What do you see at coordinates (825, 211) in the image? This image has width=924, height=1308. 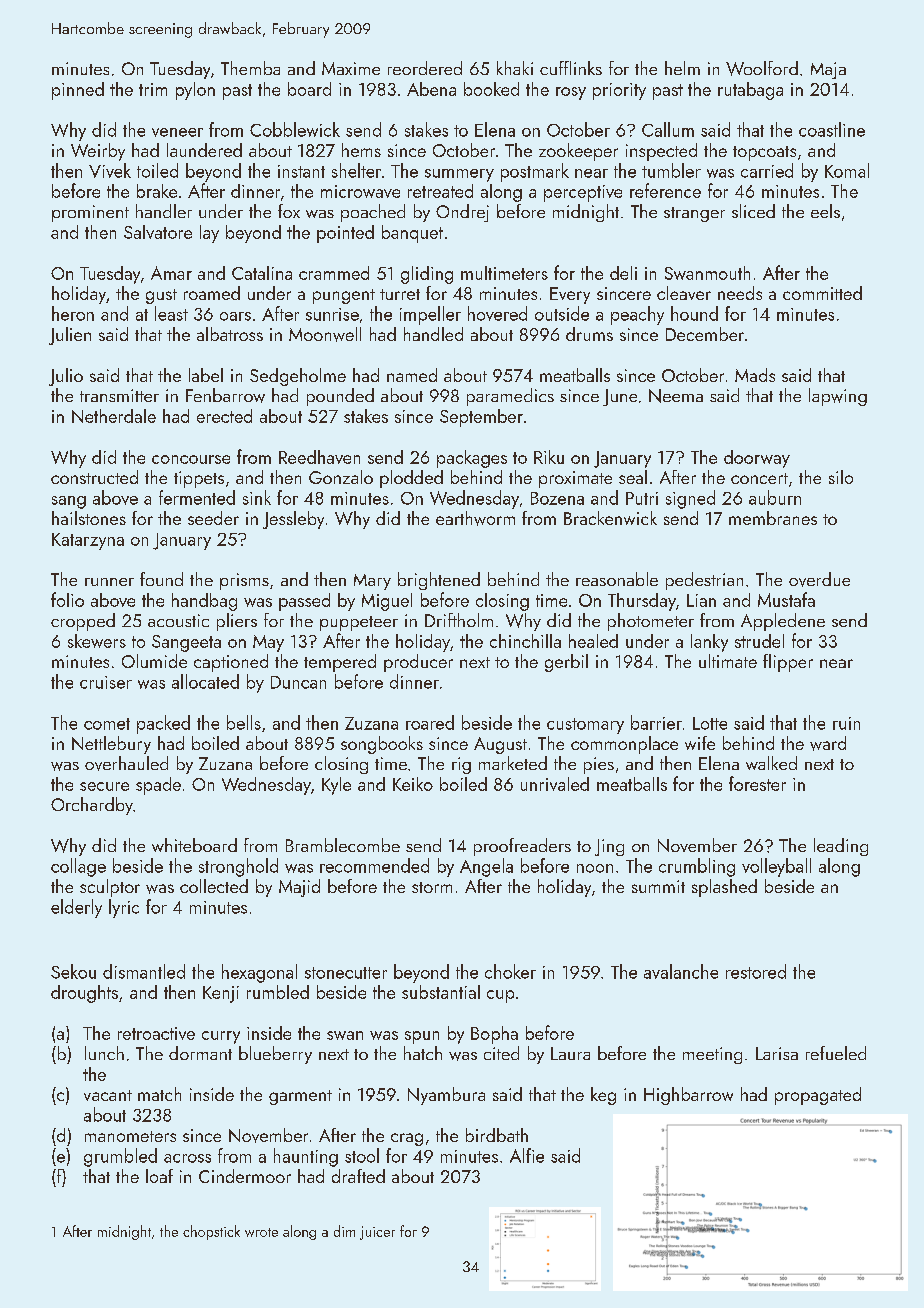 I see `eels` at bounding box center [825, 211].
